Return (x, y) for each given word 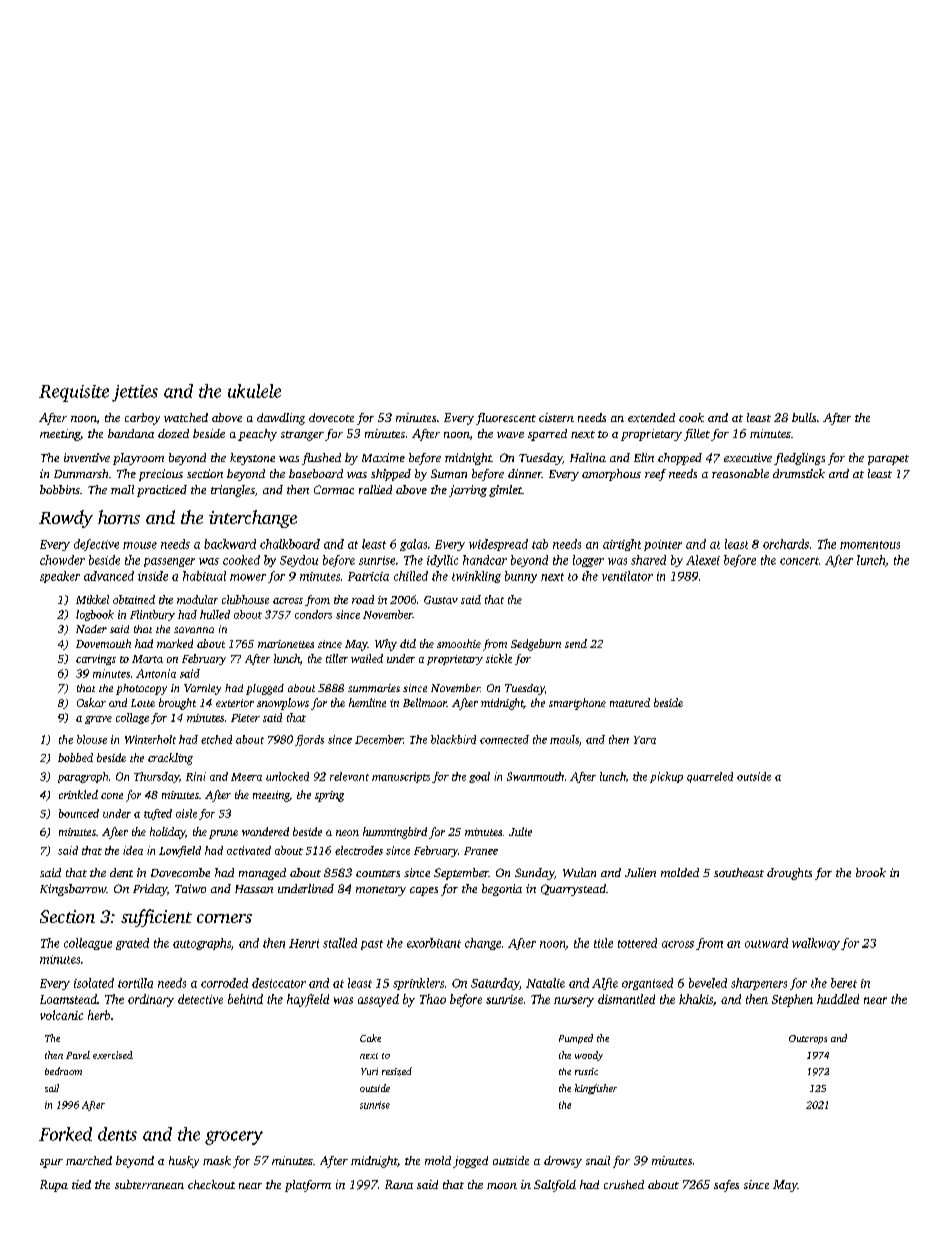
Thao (433, 999)
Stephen (792, 1000)
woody (589, 1056)
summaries (374, 688)
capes (424, 891)
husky (184, 1162)
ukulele (254, 391)
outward (766, 943)
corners (224, 918)
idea (133, 850)
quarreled (710, 777)
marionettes (286, 644)
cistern (556, 417)
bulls (804, 417)
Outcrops (808, 1039)
